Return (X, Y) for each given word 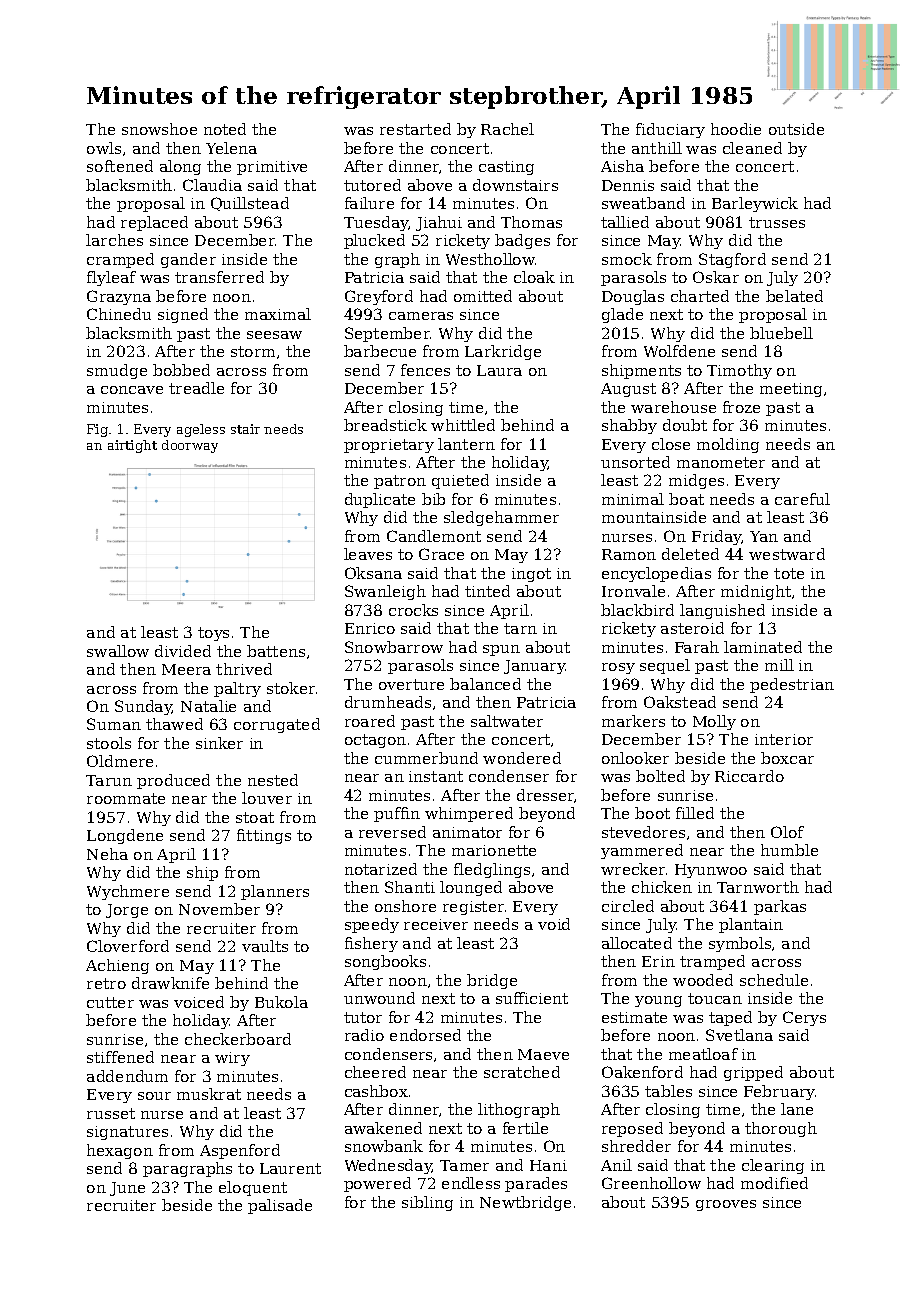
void (554, 924)
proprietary (389, 446)
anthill (657, 148)
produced (173, 781)
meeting (791, 390)
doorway (190, 446)
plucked (374, 241)
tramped (712, 962)
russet (111, 1113)
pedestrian (792, 685)
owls (104, 148)
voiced (199, 1002)
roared (370, 721)
